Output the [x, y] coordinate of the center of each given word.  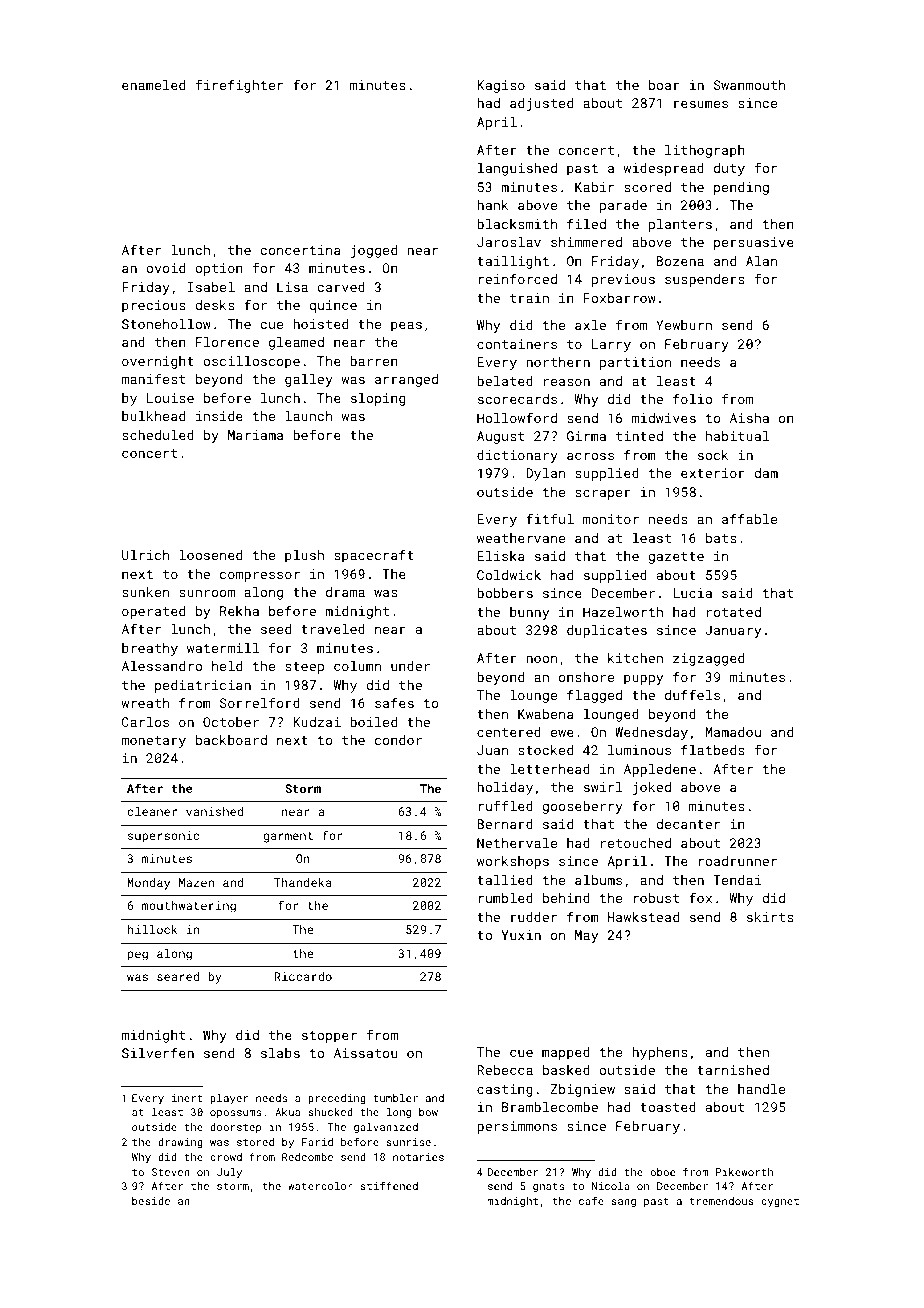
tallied [505, 880]
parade [623, 206]
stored [255, 1142]
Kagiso [501, 86]
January [733, 631]
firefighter [239, 86]
